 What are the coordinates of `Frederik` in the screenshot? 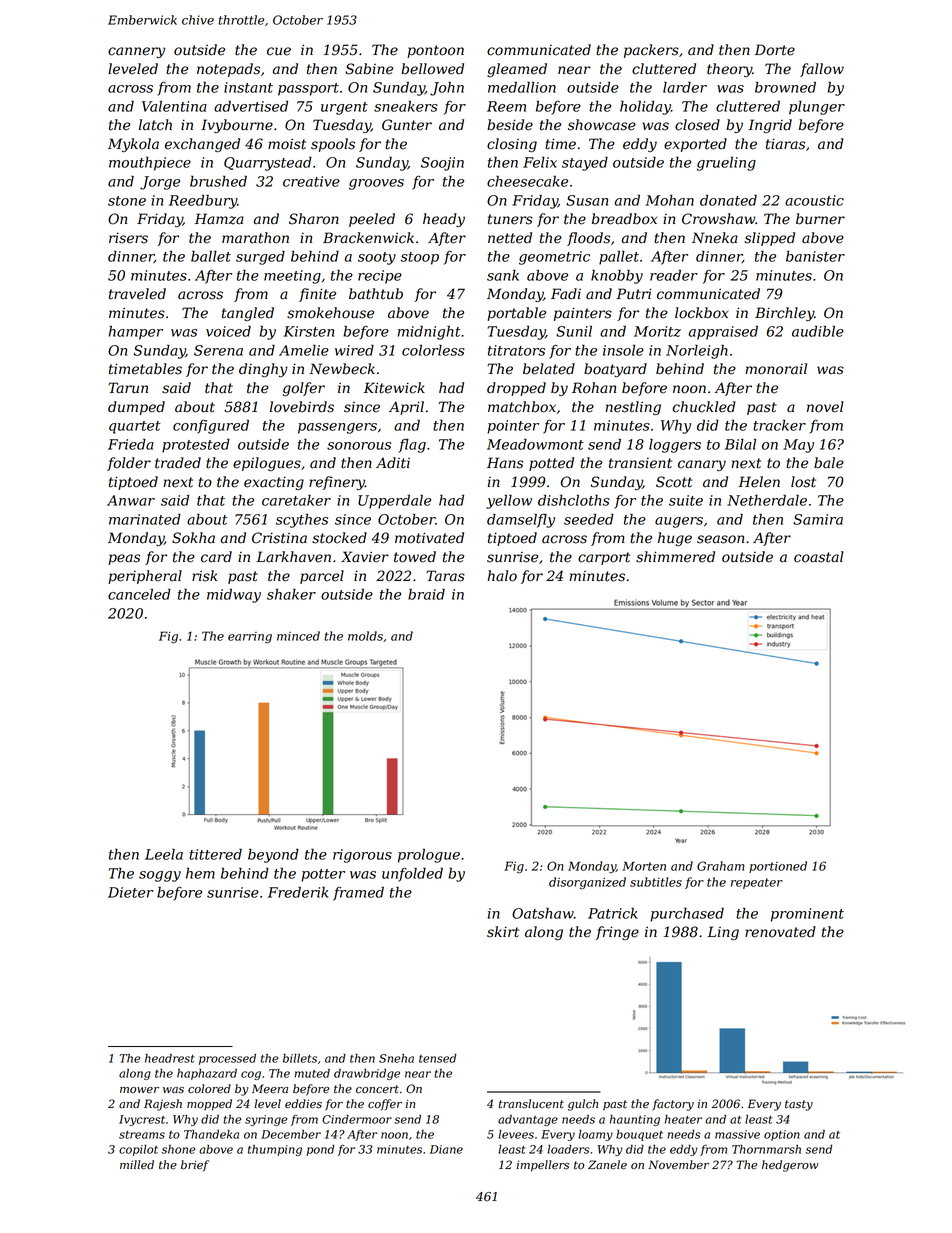 It's located at (298, 892).
